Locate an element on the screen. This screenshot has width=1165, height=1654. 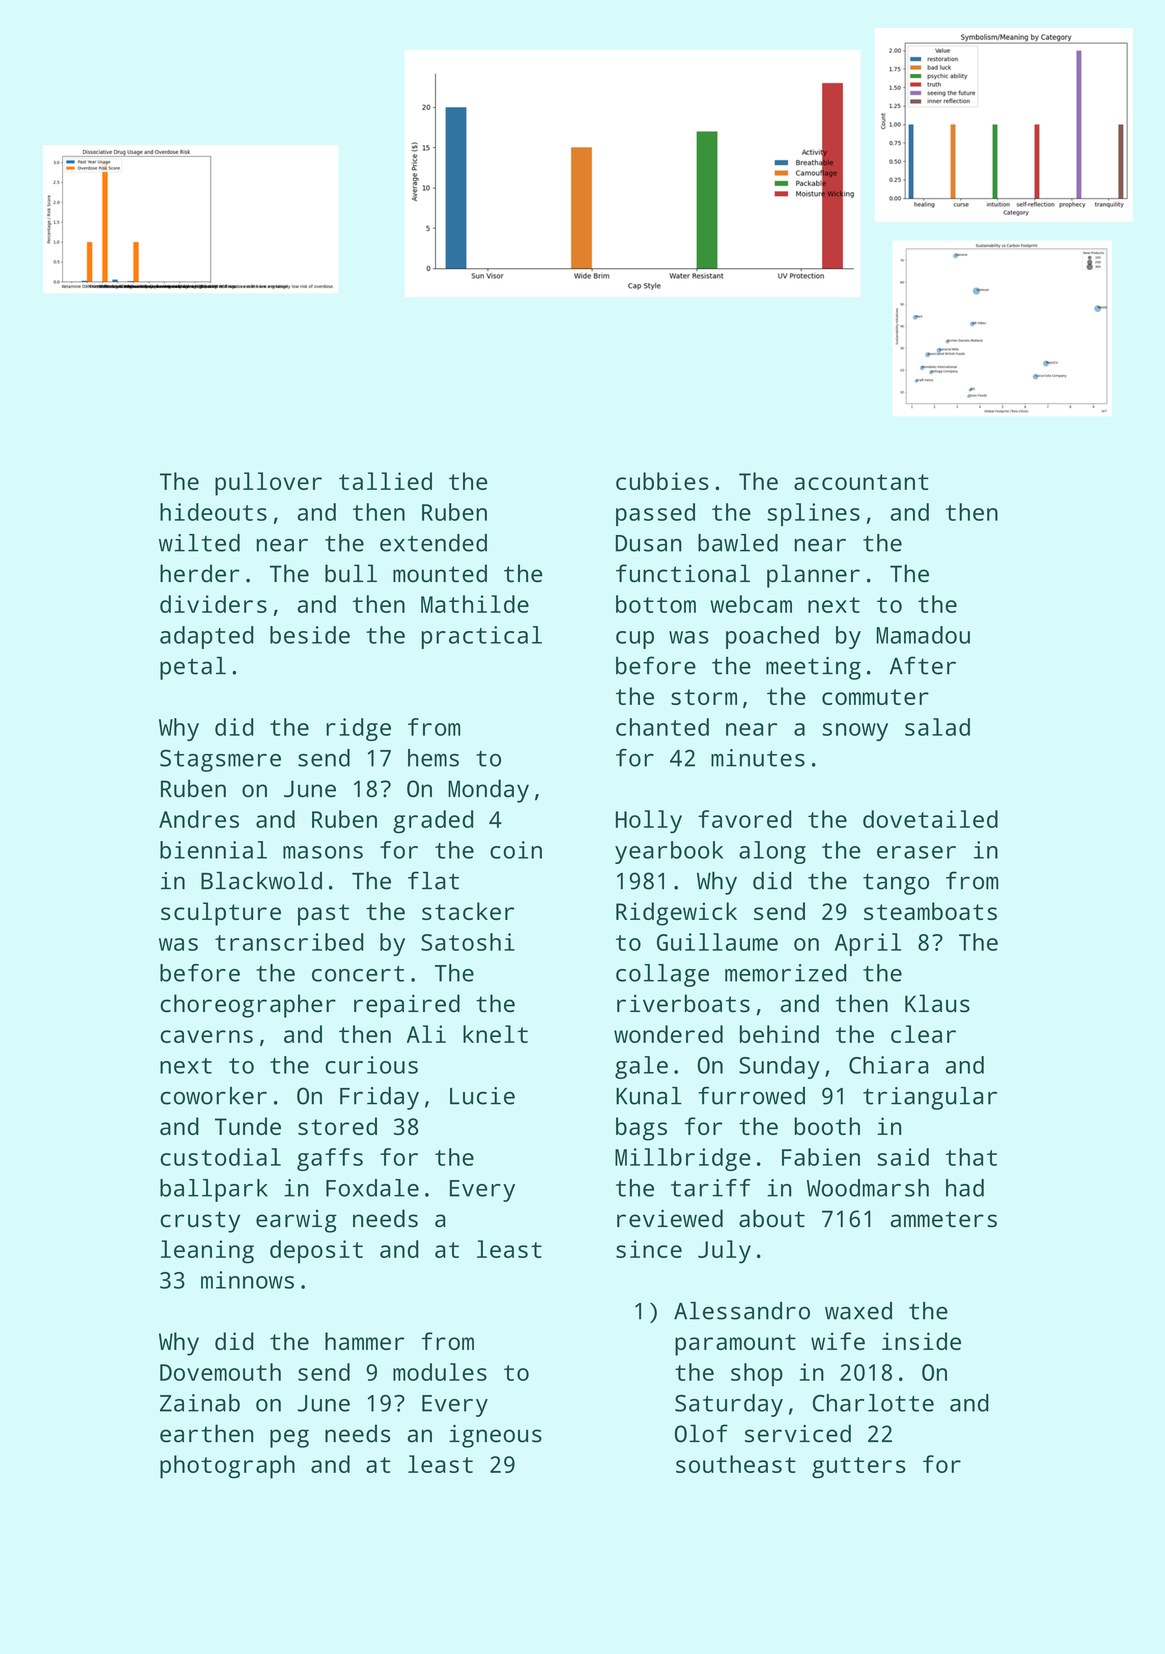
splines is located at coordinates (813, 514).
